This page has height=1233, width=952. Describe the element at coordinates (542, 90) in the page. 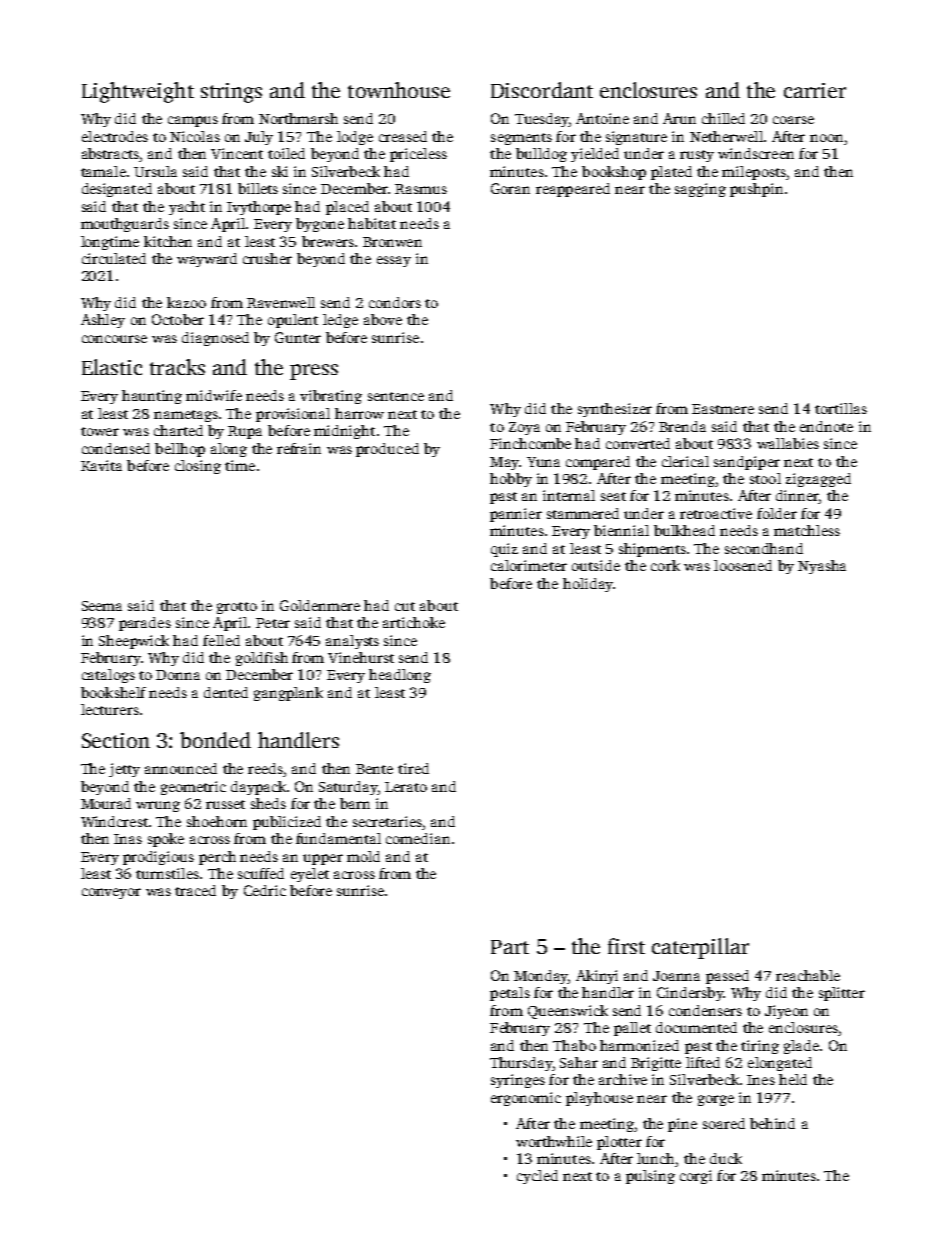

I see `Discordant` at that location.
